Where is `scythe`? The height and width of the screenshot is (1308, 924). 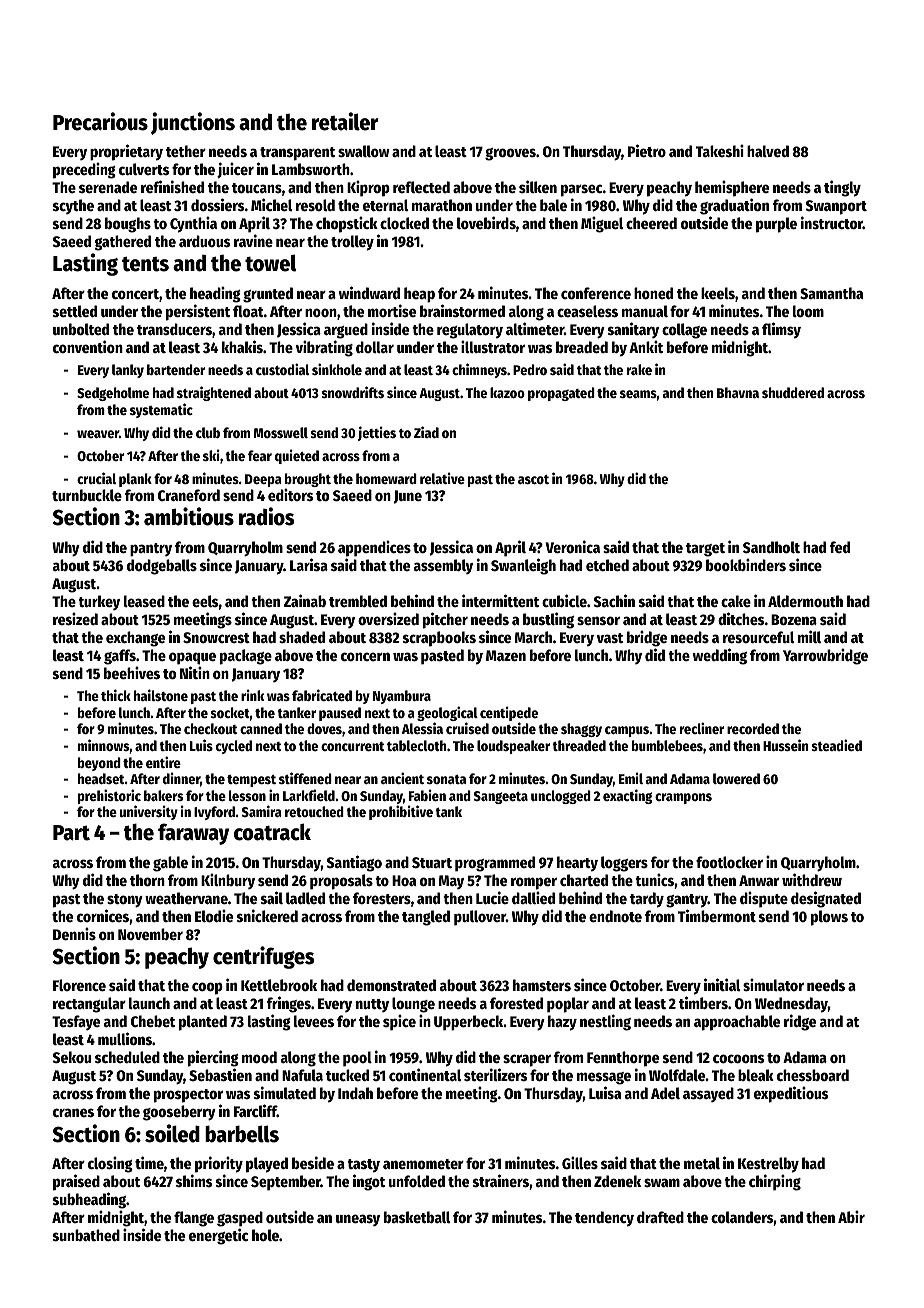 scythe is located at coordinates (73, 206).
